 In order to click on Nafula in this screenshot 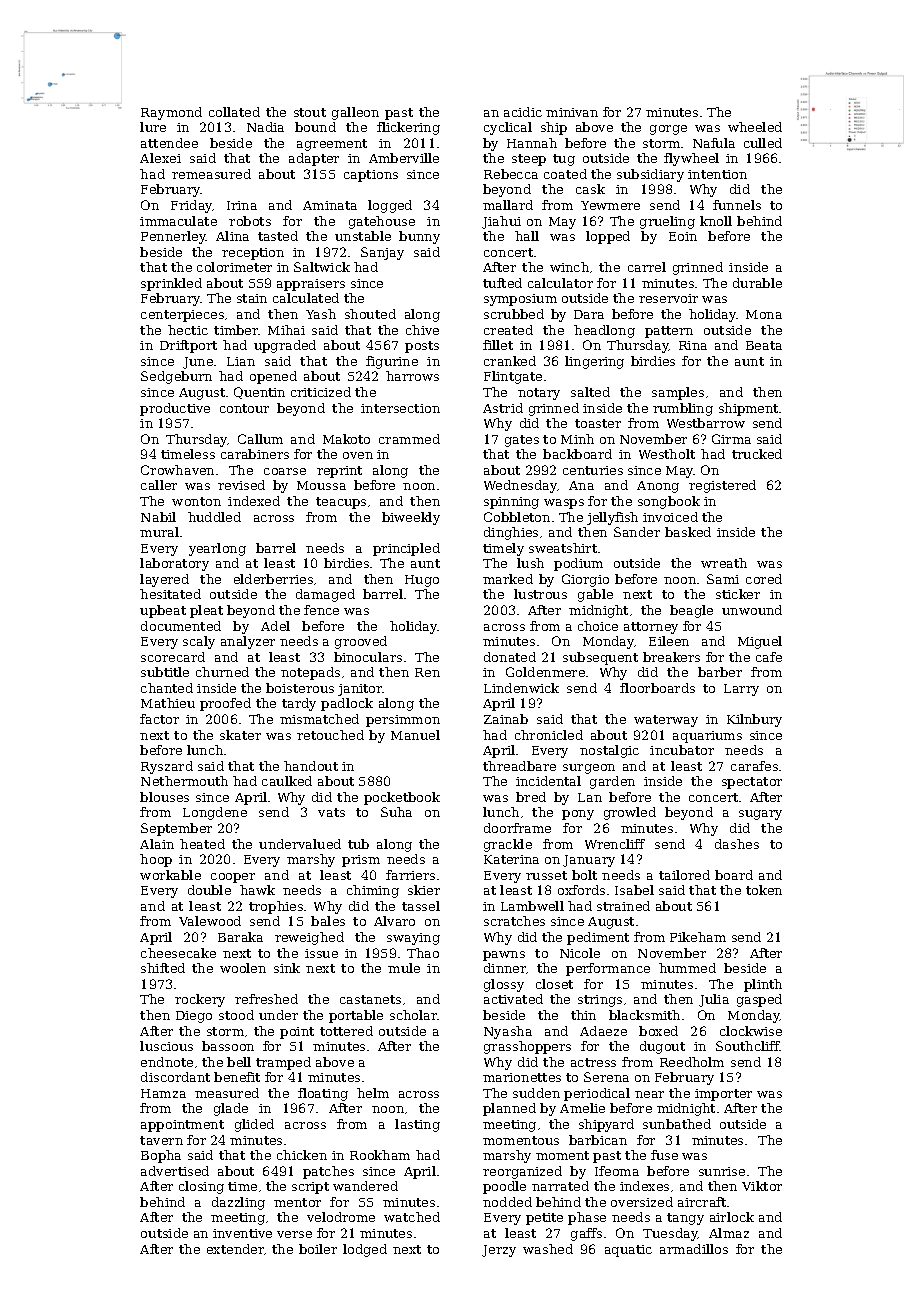, I will do `click(714, 143)`.
